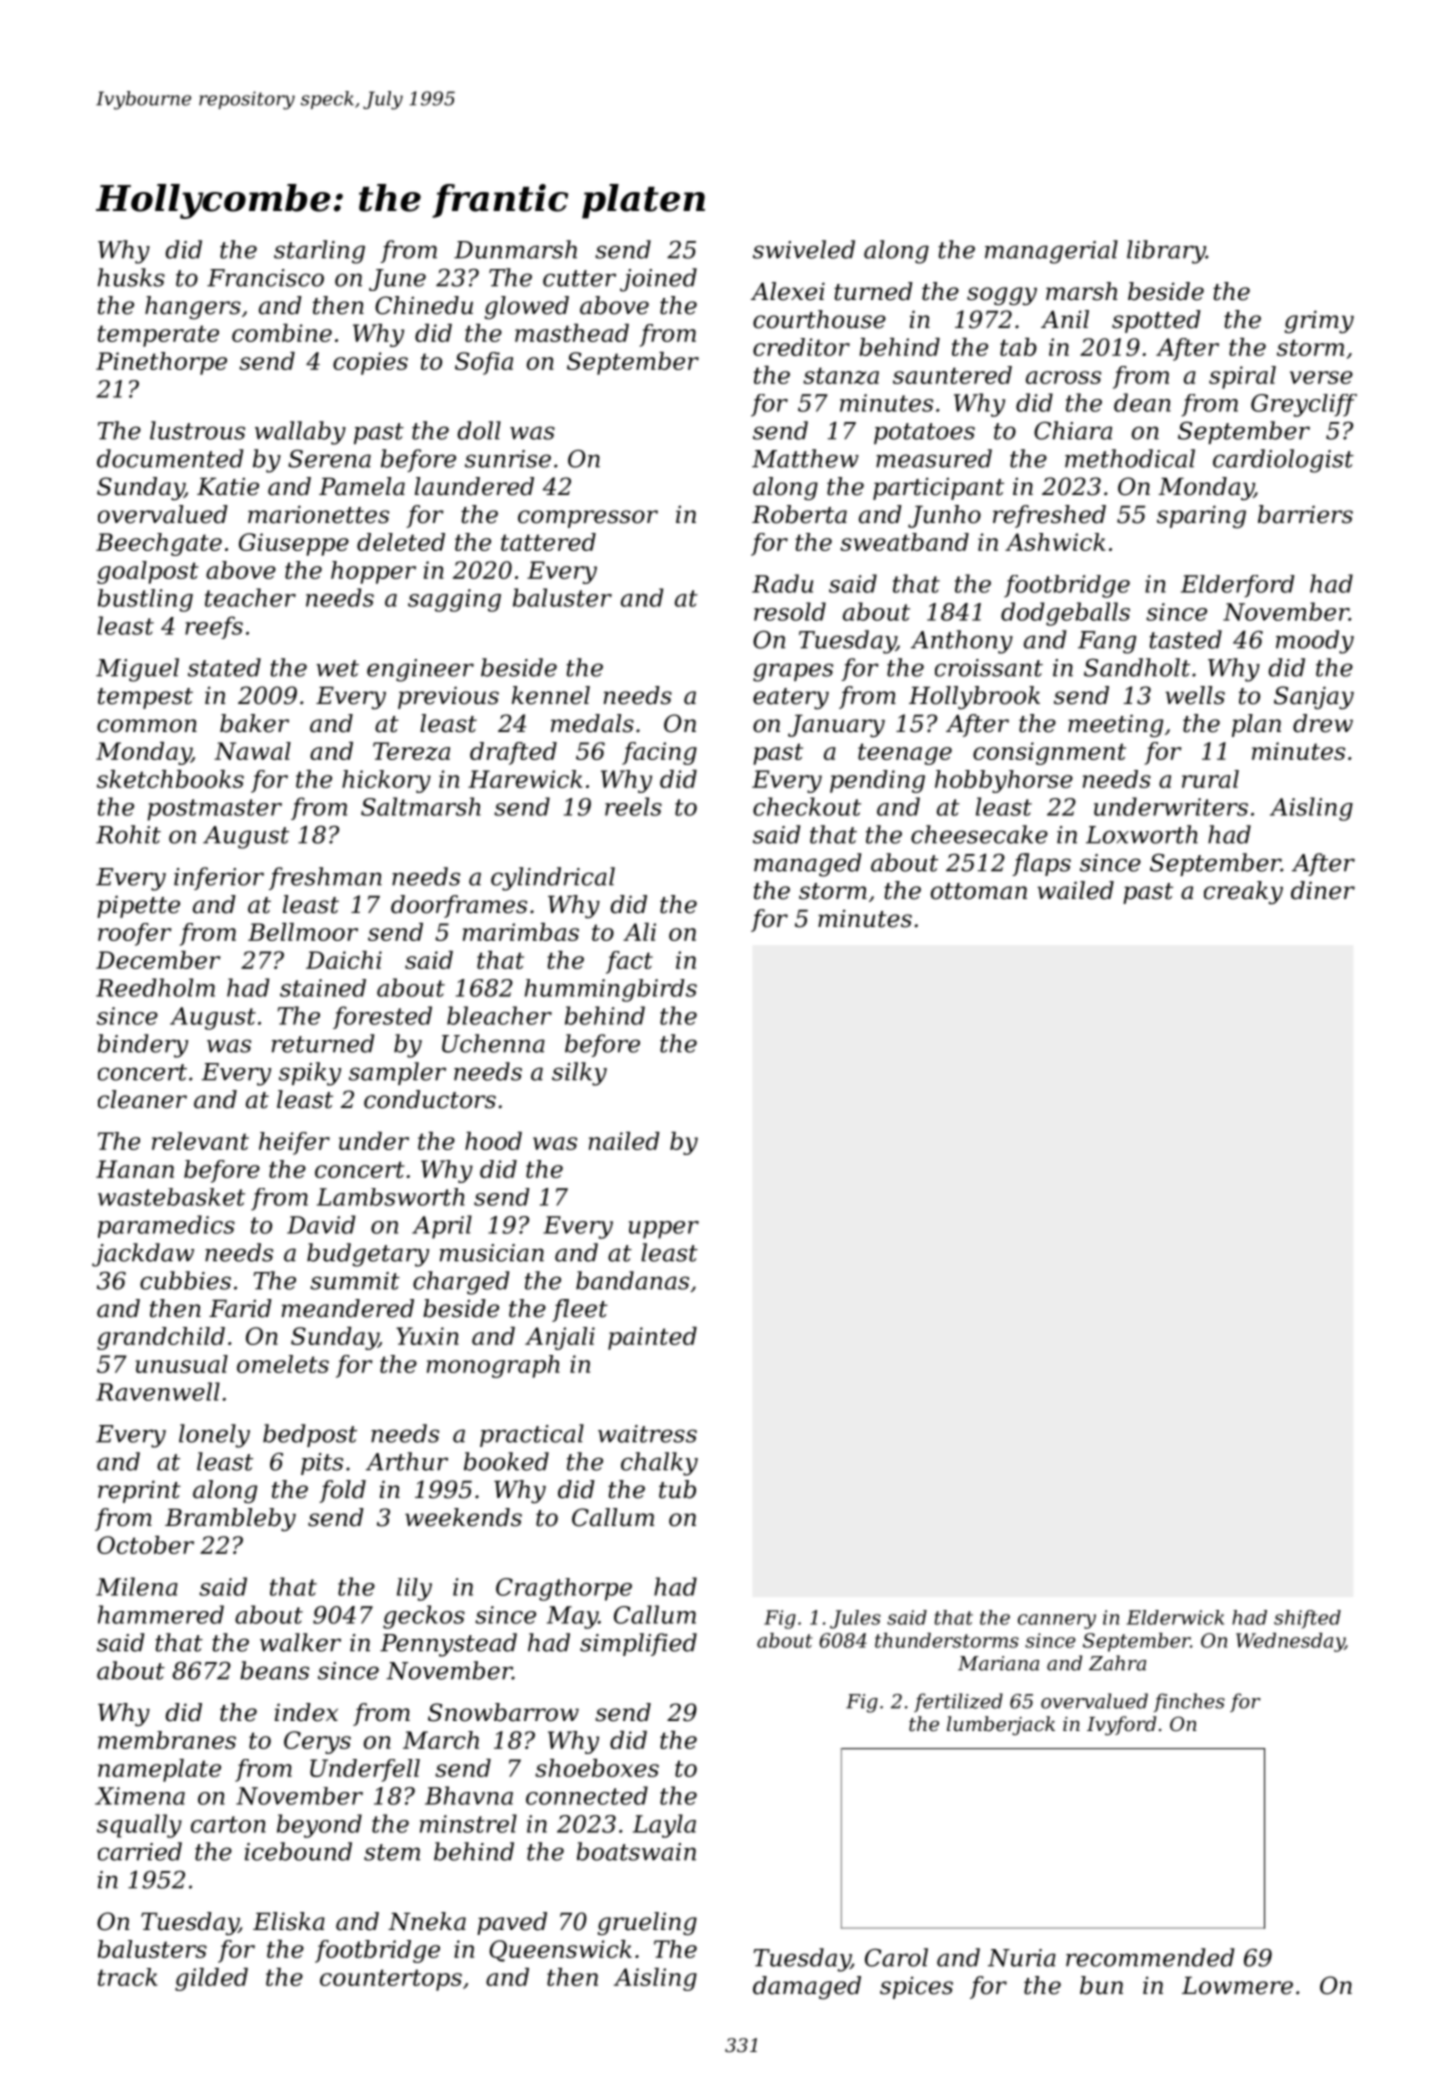  What do you see at coordinates (1307, 1619) in the document?
I see `shifted` at bounding box center [1307, 1619].
